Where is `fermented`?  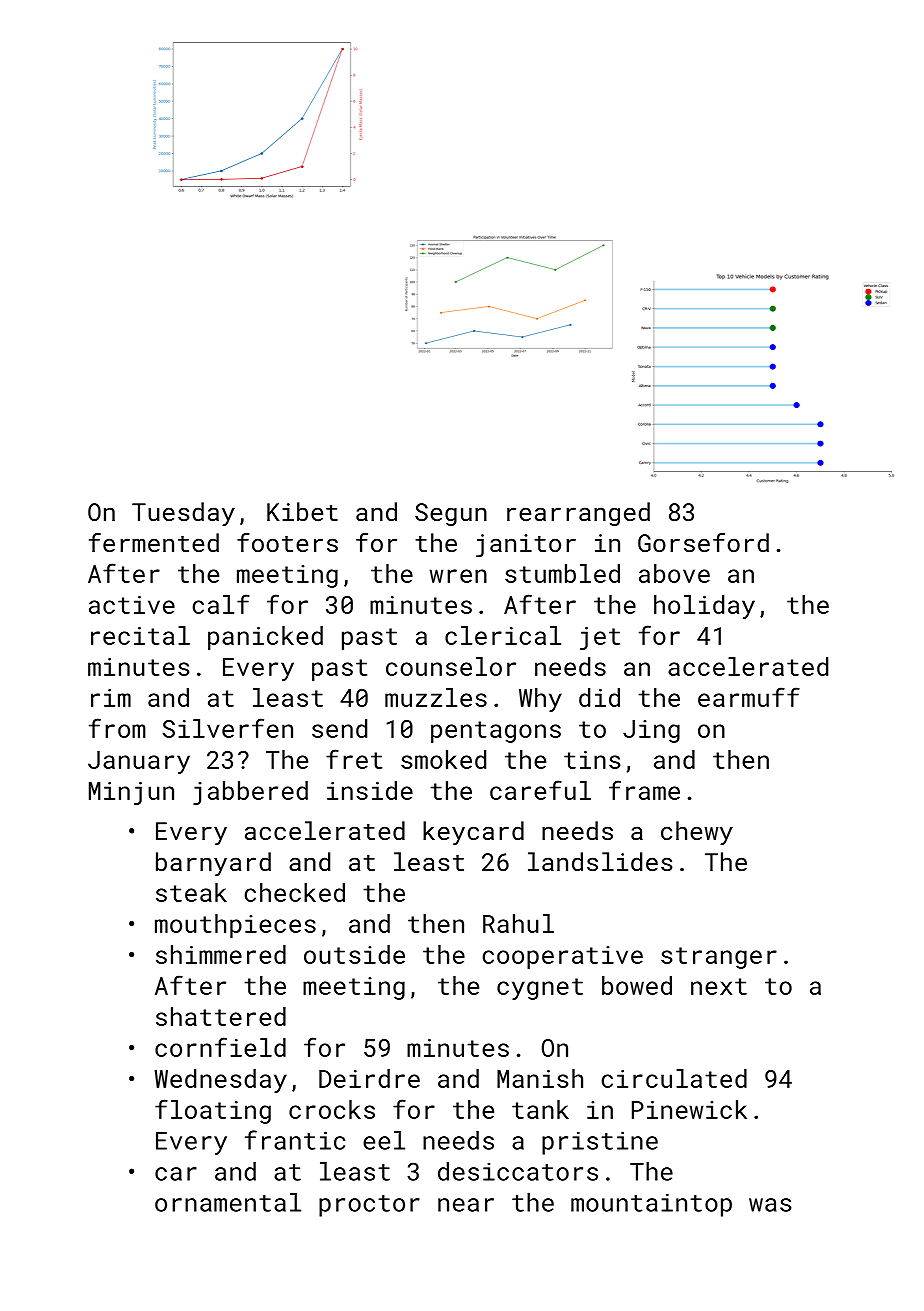
fermented is located at coordinates (154, 542).
